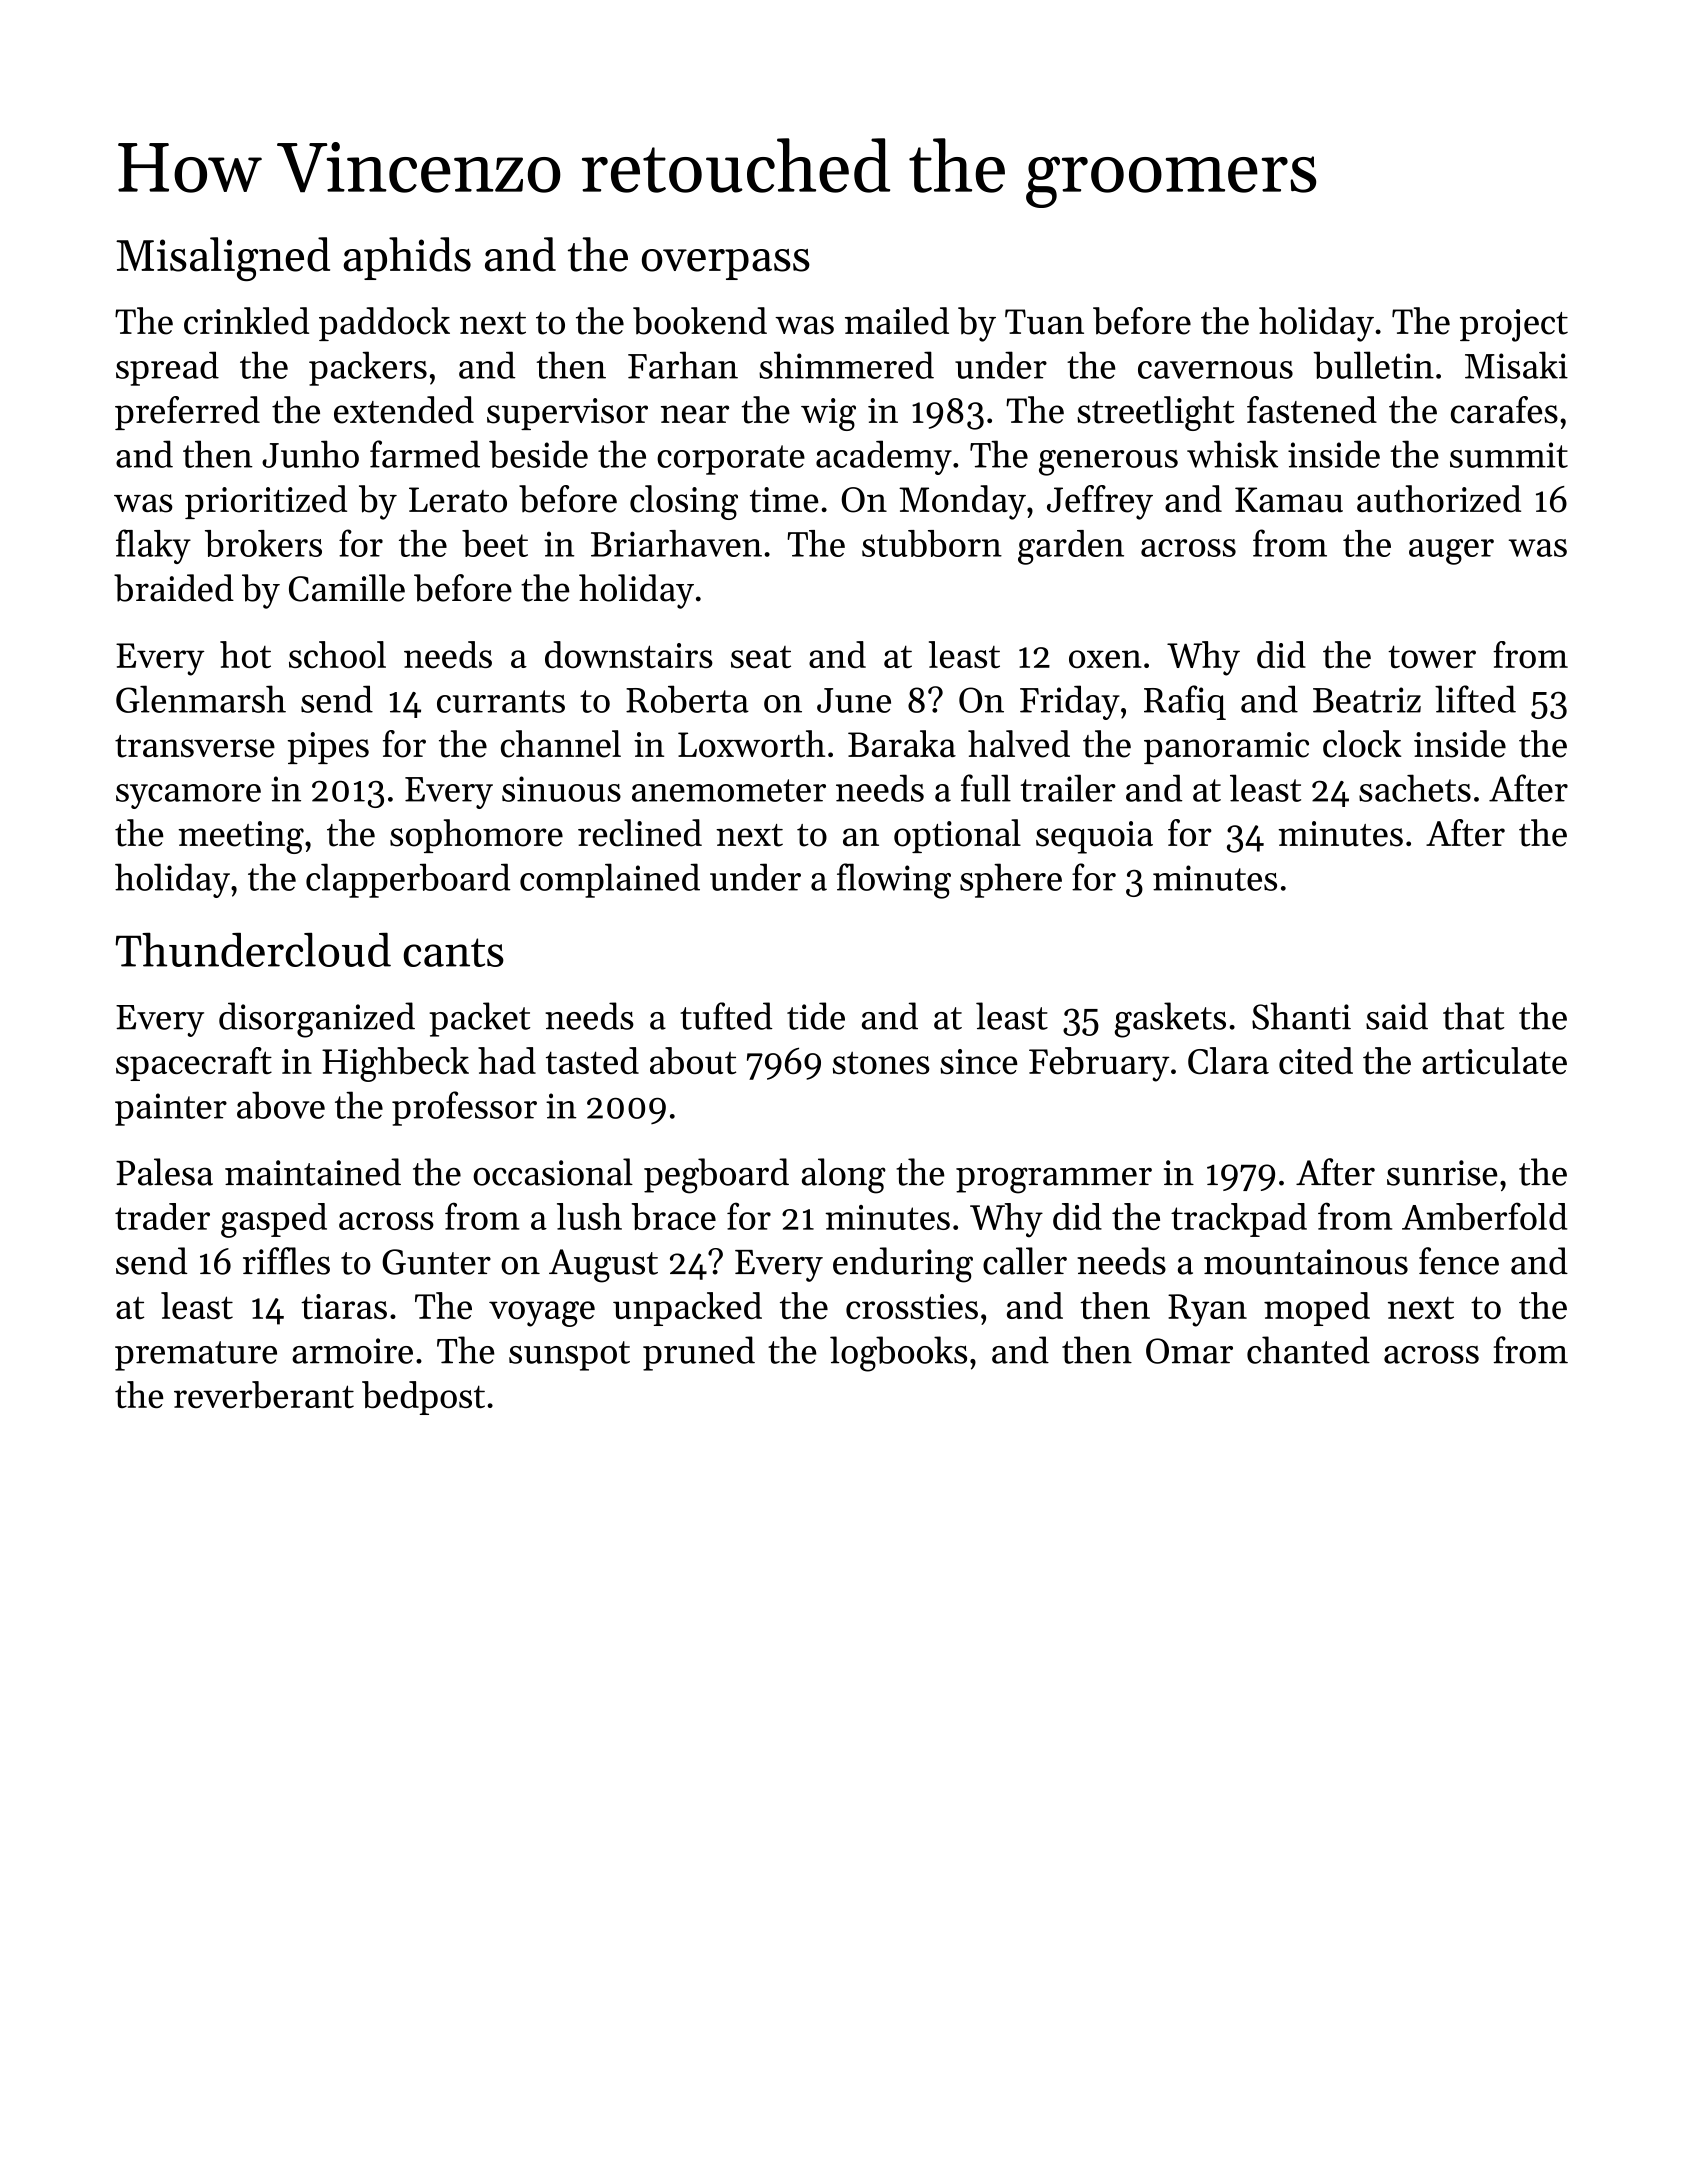 This page has width=1683, height=2178. What do you see at coordinates (1301, 1016) in the page?
I see `Shanti` at bounding box center [1301, 1016].
